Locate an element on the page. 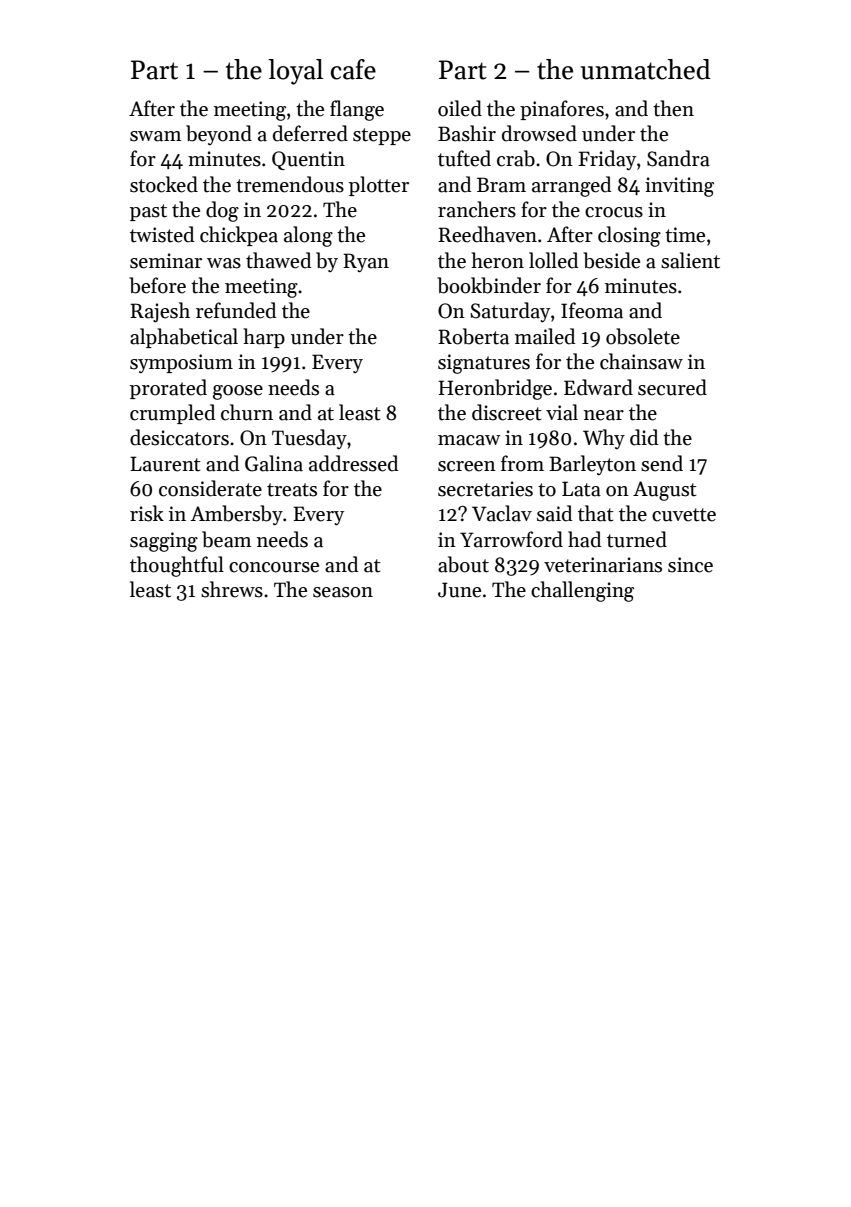  Bashir is located at coordinates (467, 133).
